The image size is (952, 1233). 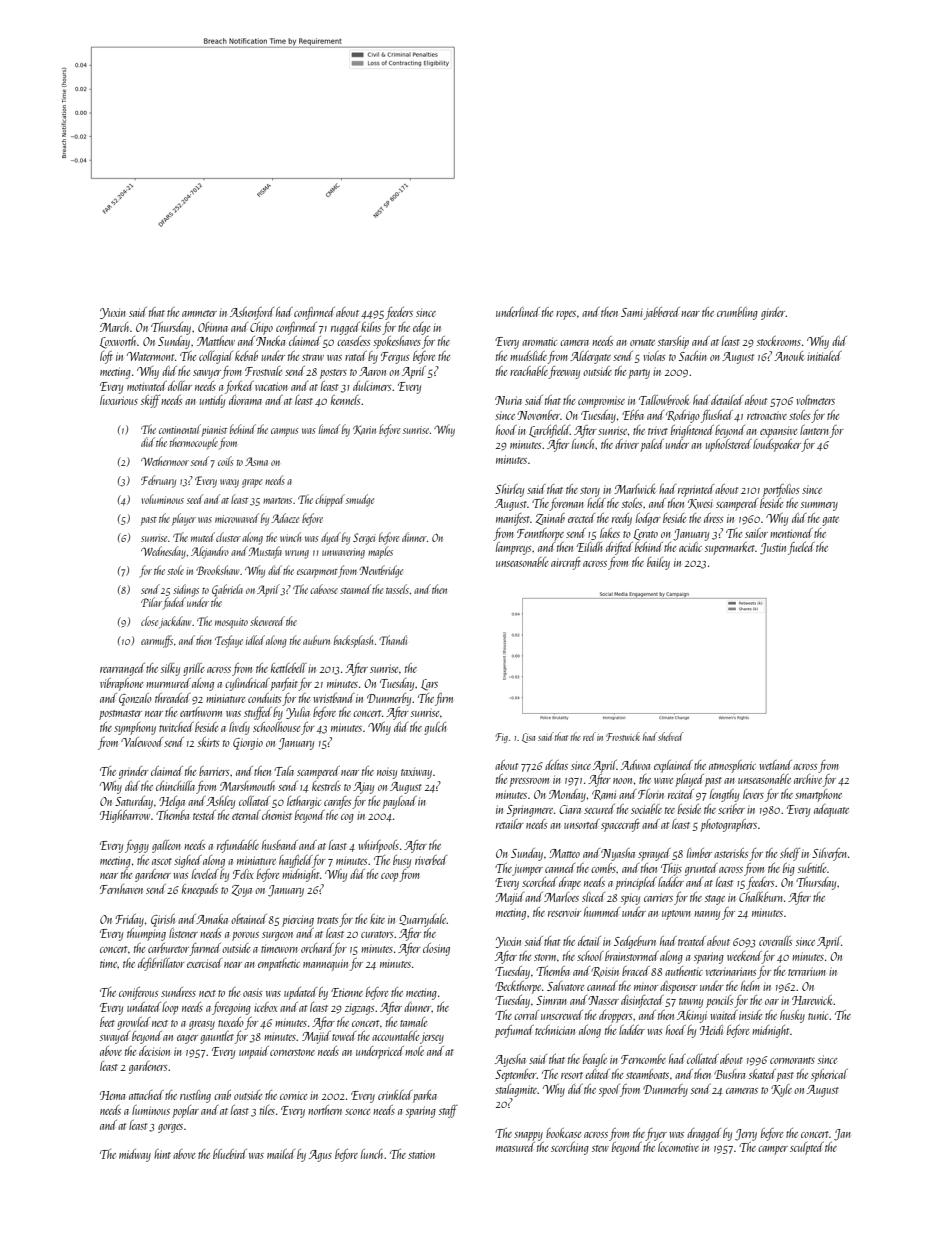 What do you see at coordinates (510, 824) in the image?
I see `retailer` at bounding box center [510, 824].
